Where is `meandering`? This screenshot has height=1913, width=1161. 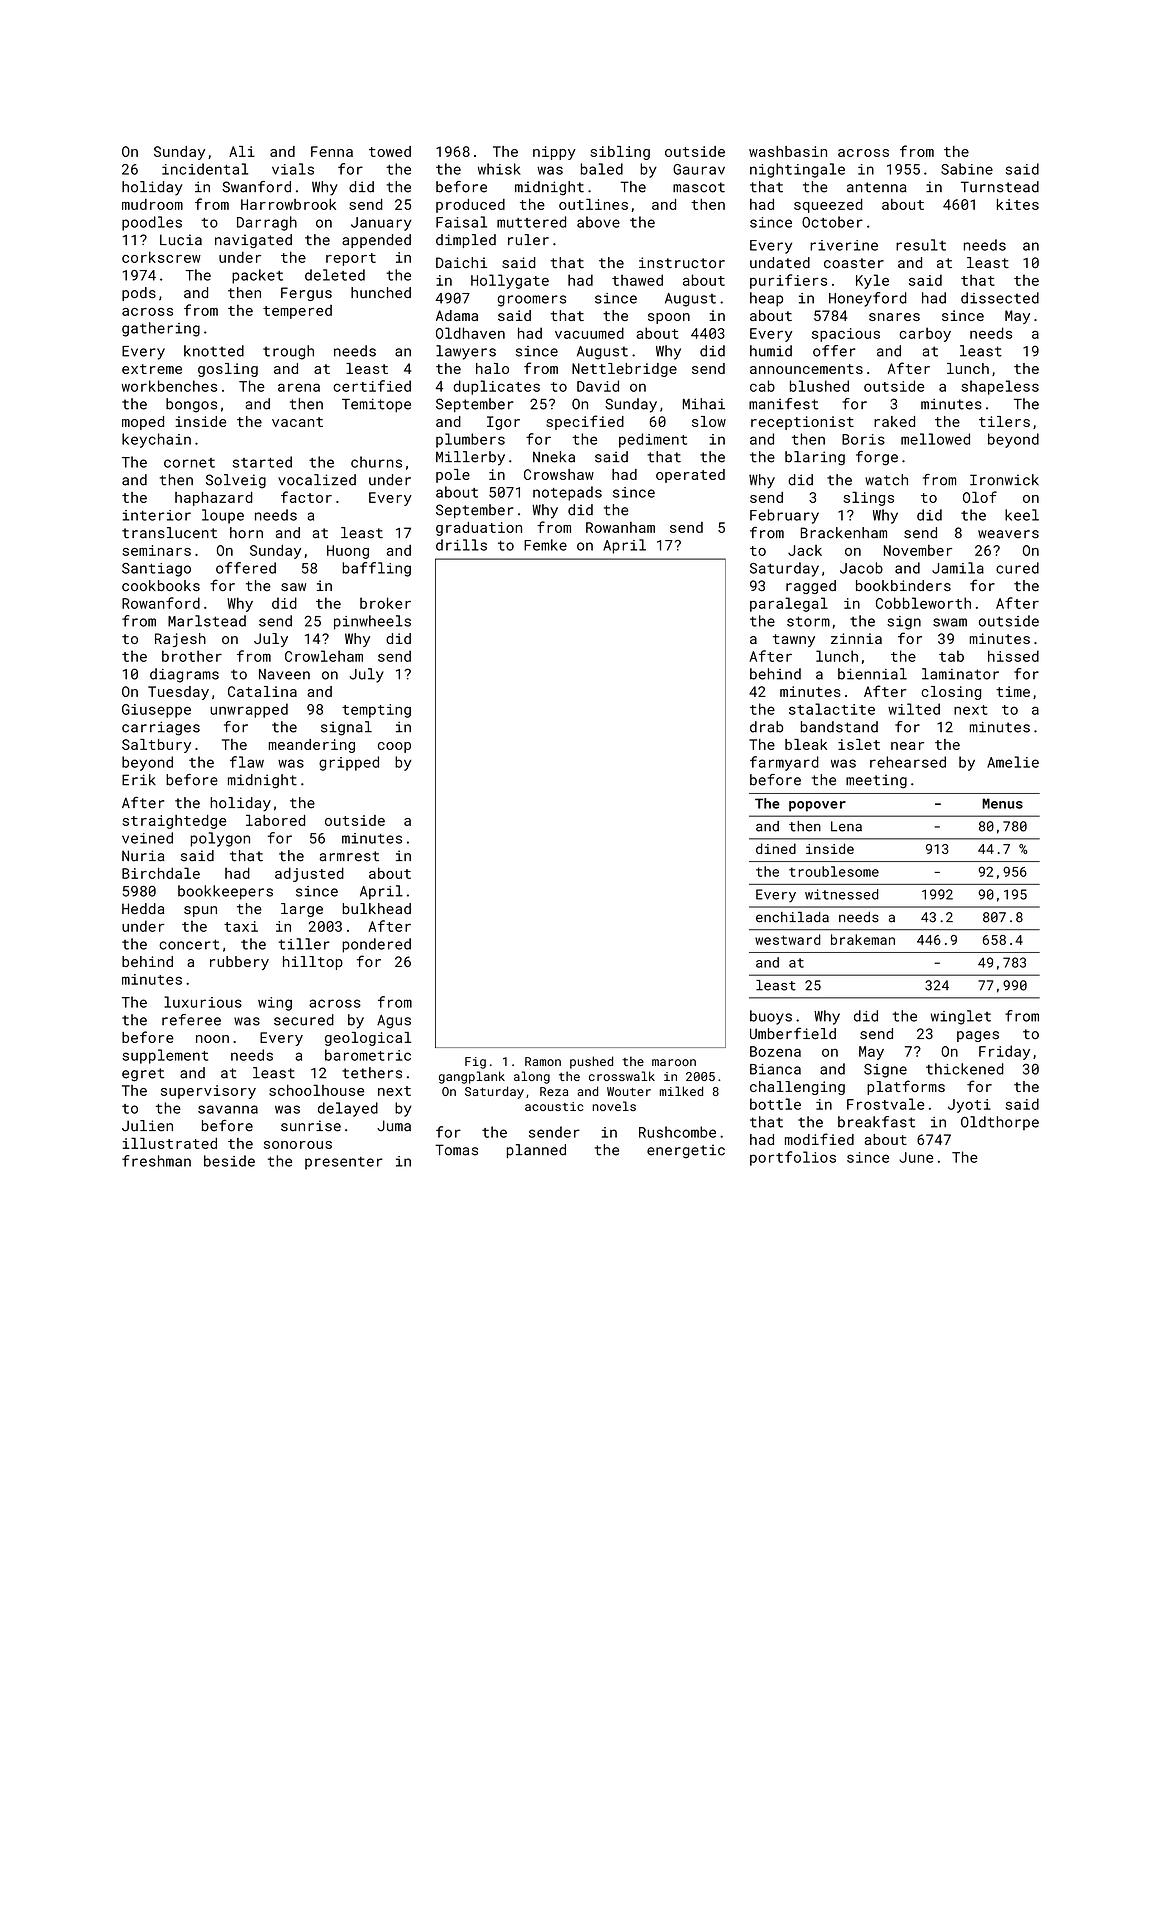
meandering is located at coordinates (312, 746).
